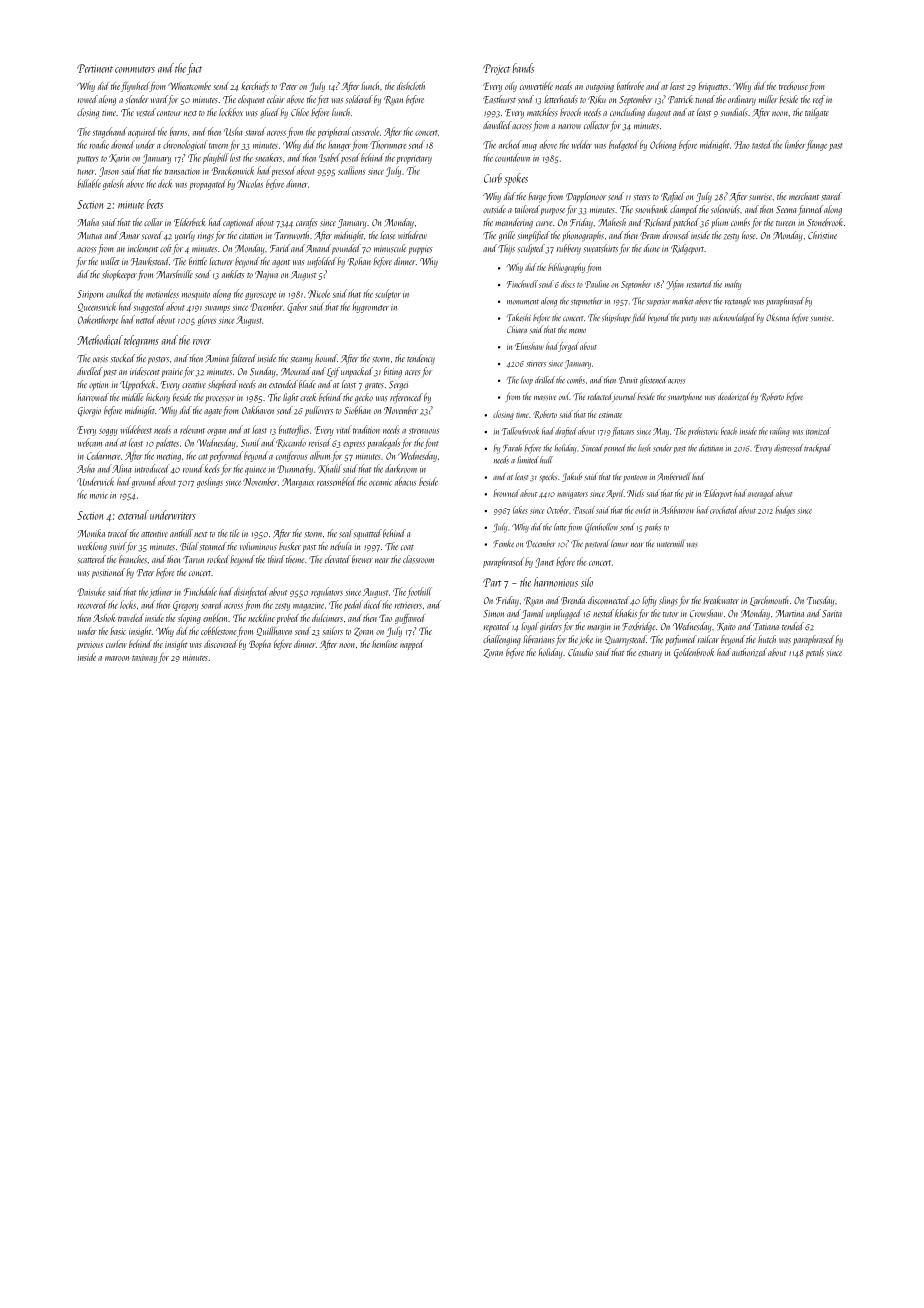 This screenshot has width=924, height=1308. What do you see at coordinates (182, 171) in the screenshot?
I see `transaction` at bounding box center [182, 171].
